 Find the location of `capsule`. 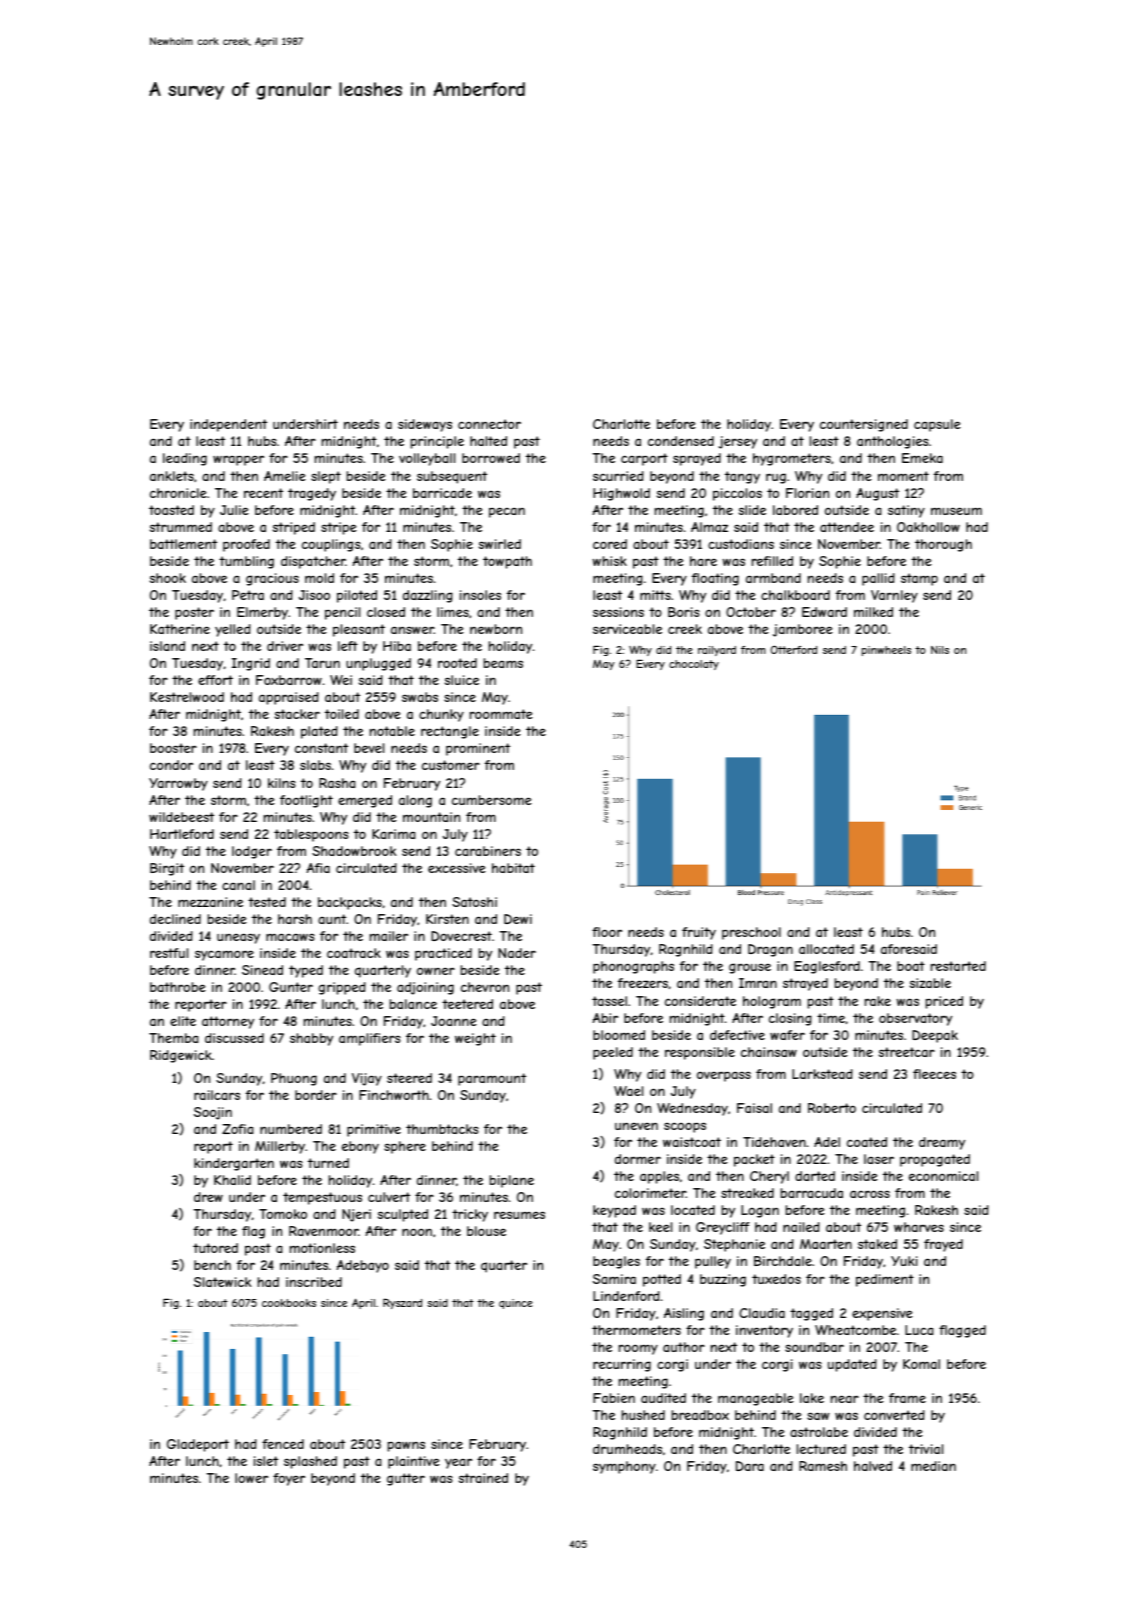

capsule is located at coordinates (937, 425).
